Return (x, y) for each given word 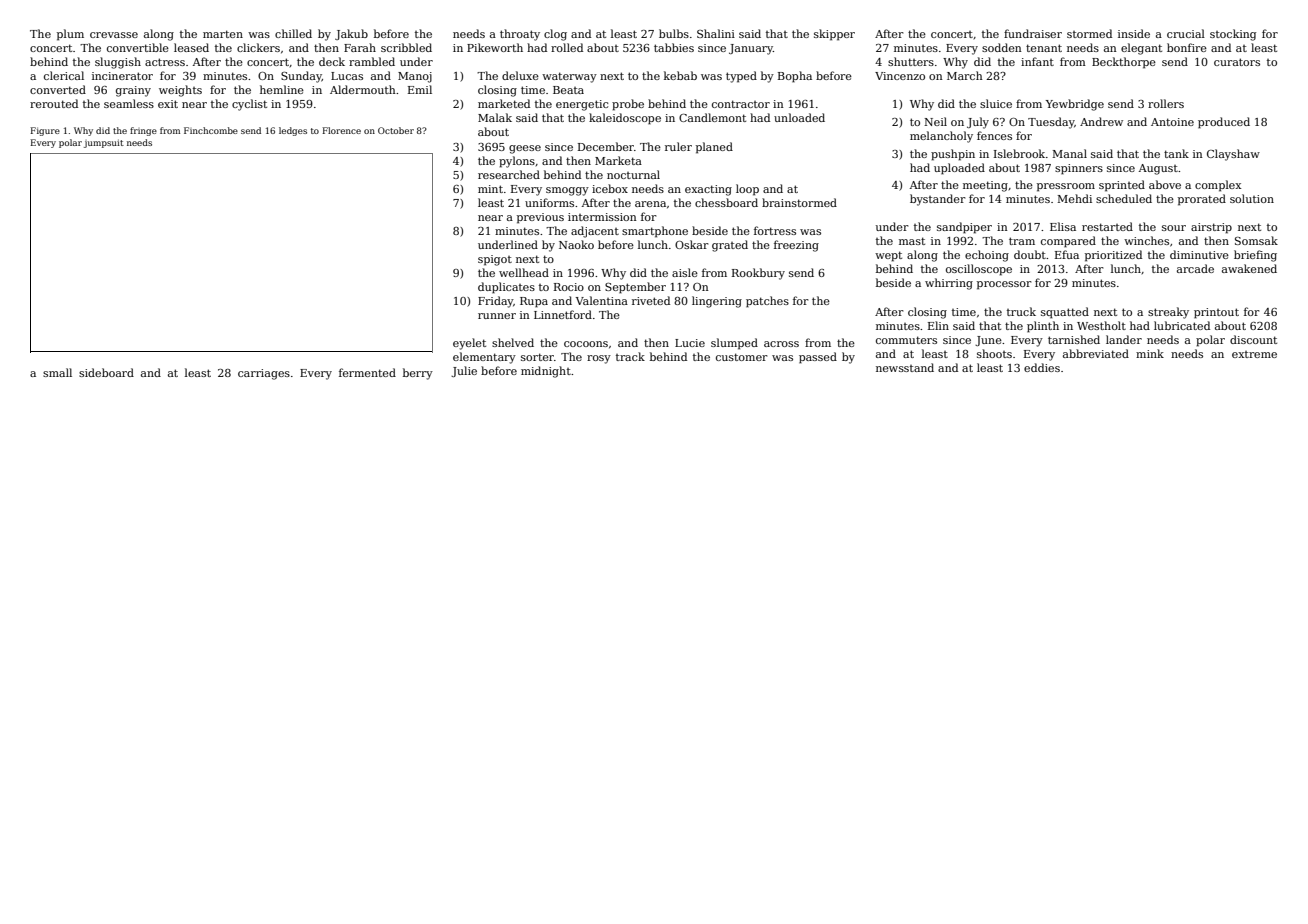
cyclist (249, 105)
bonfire (1187, 47)
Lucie (690, 343)
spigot (495, 260)
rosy (599, 359)
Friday (495, 302)
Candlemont (712, 117)
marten (223, 34)
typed (741, 77)
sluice (996, 103)
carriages (264, 374)
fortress (775, 230)
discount (1253, 339)
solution (1252, 198)
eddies (1042, 367)
